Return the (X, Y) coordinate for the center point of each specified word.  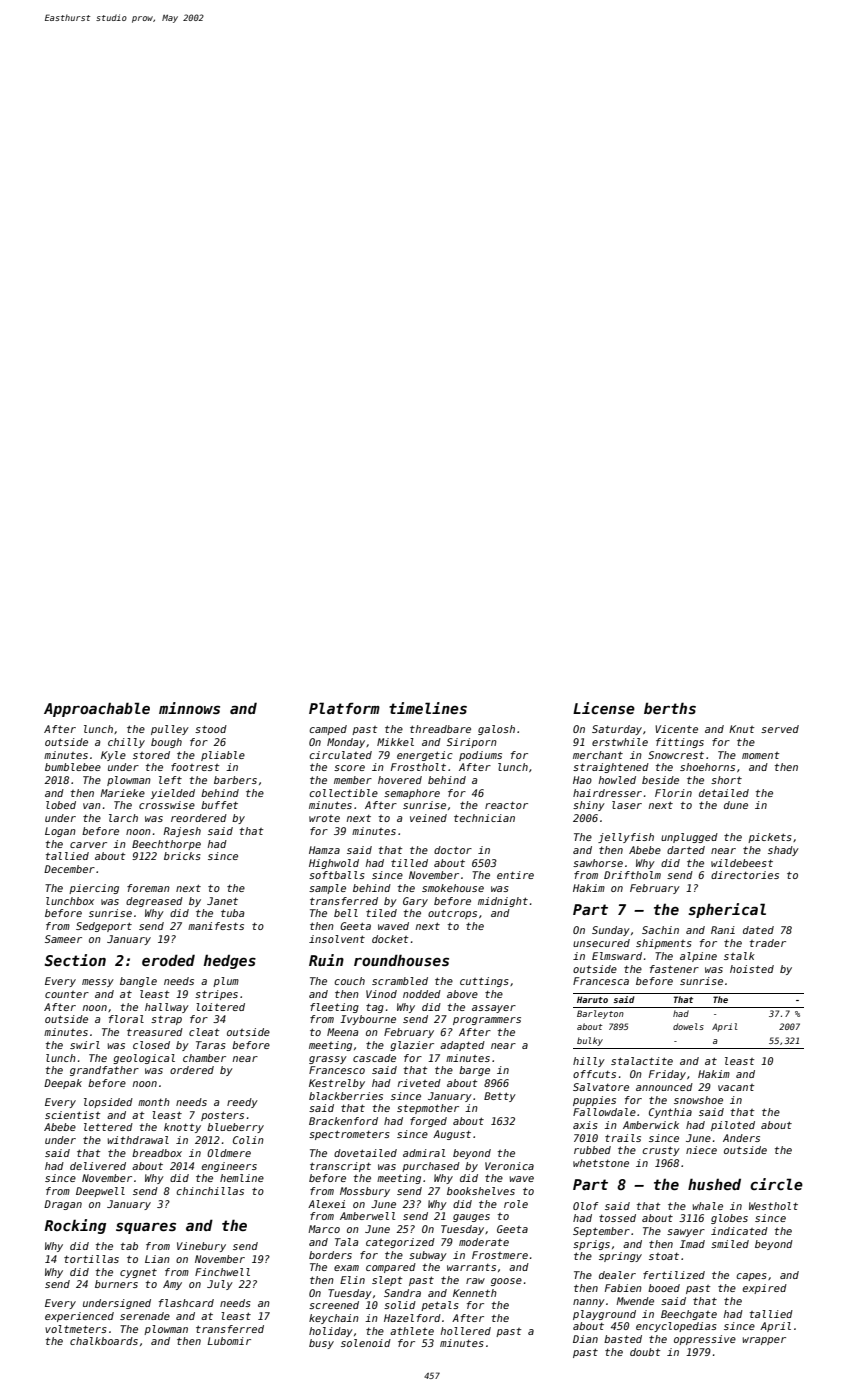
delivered (98, 1166)
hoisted (752, 969)
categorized (400, 1243)
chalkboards (104, 1341)
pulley (170, 730)
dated (758, 930)
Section (75, 960)
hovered (400, 780)
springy (620, 1257)
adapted (462, 1046)
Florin (673, 793)
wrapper (764, 1341)
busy (321, 1344)
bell (346, 913)
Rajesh (182, 832)
